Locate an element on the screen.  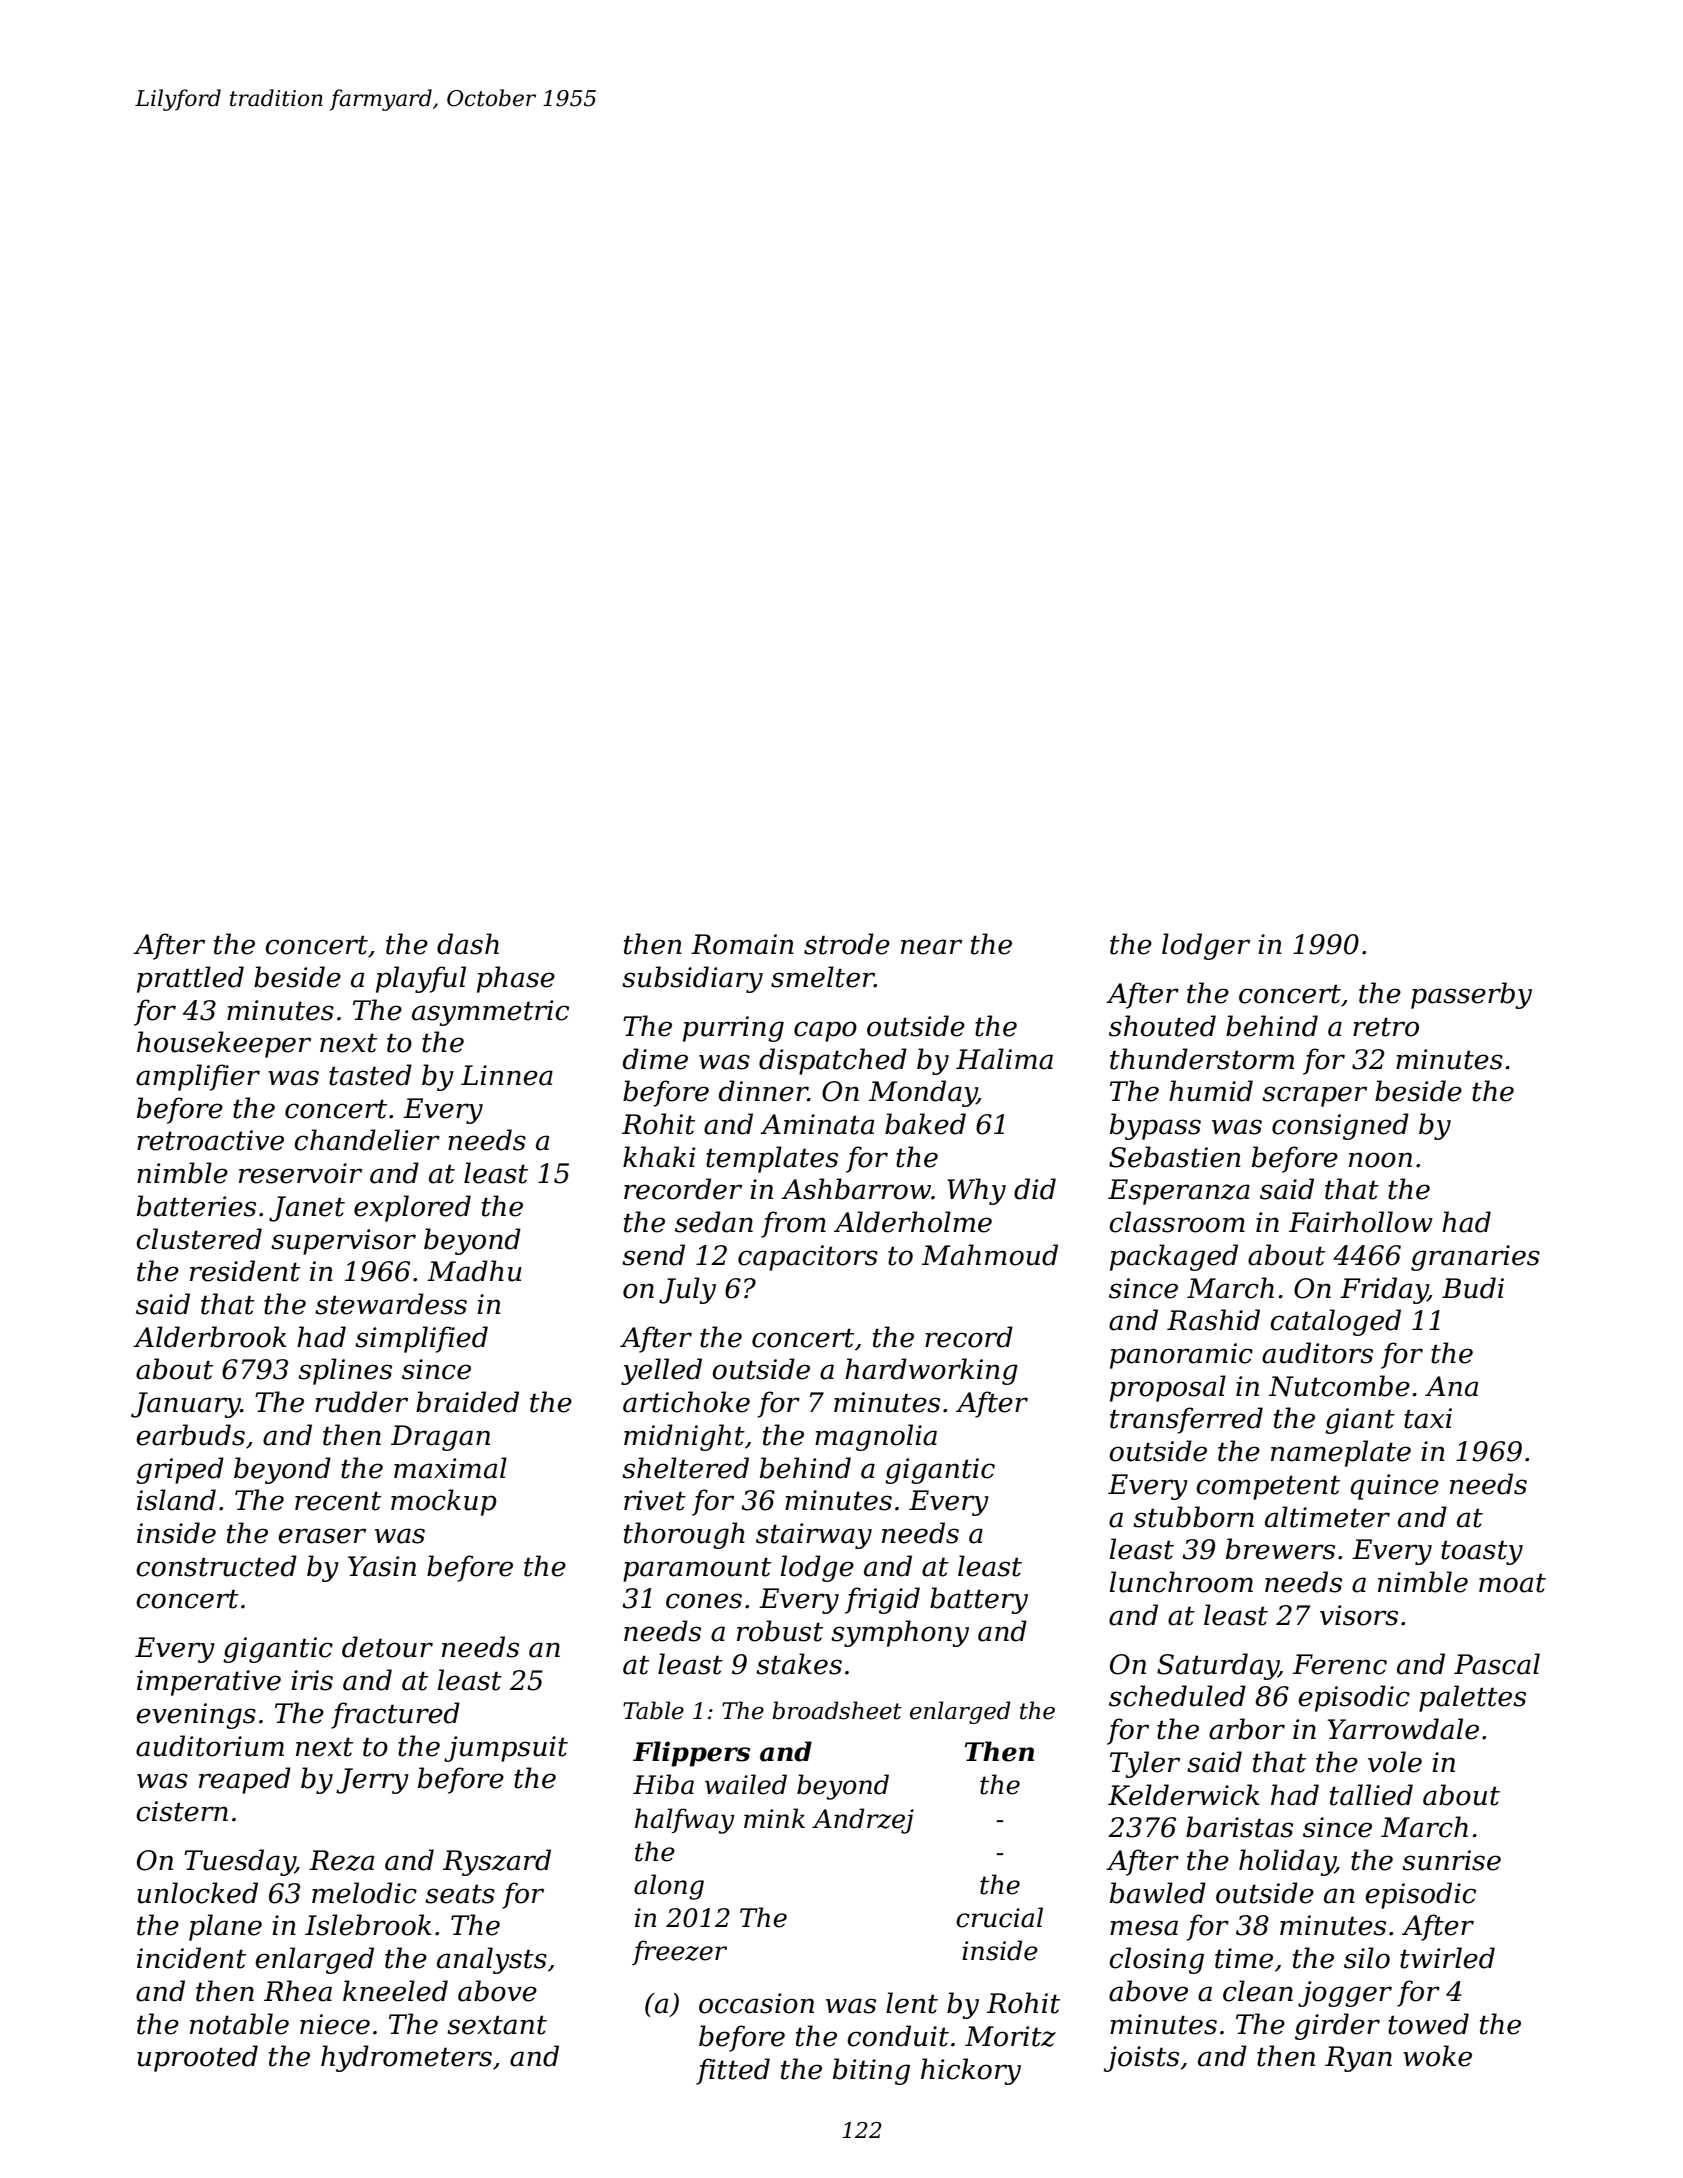
Linnea is located at coordinates (507, 1075).
